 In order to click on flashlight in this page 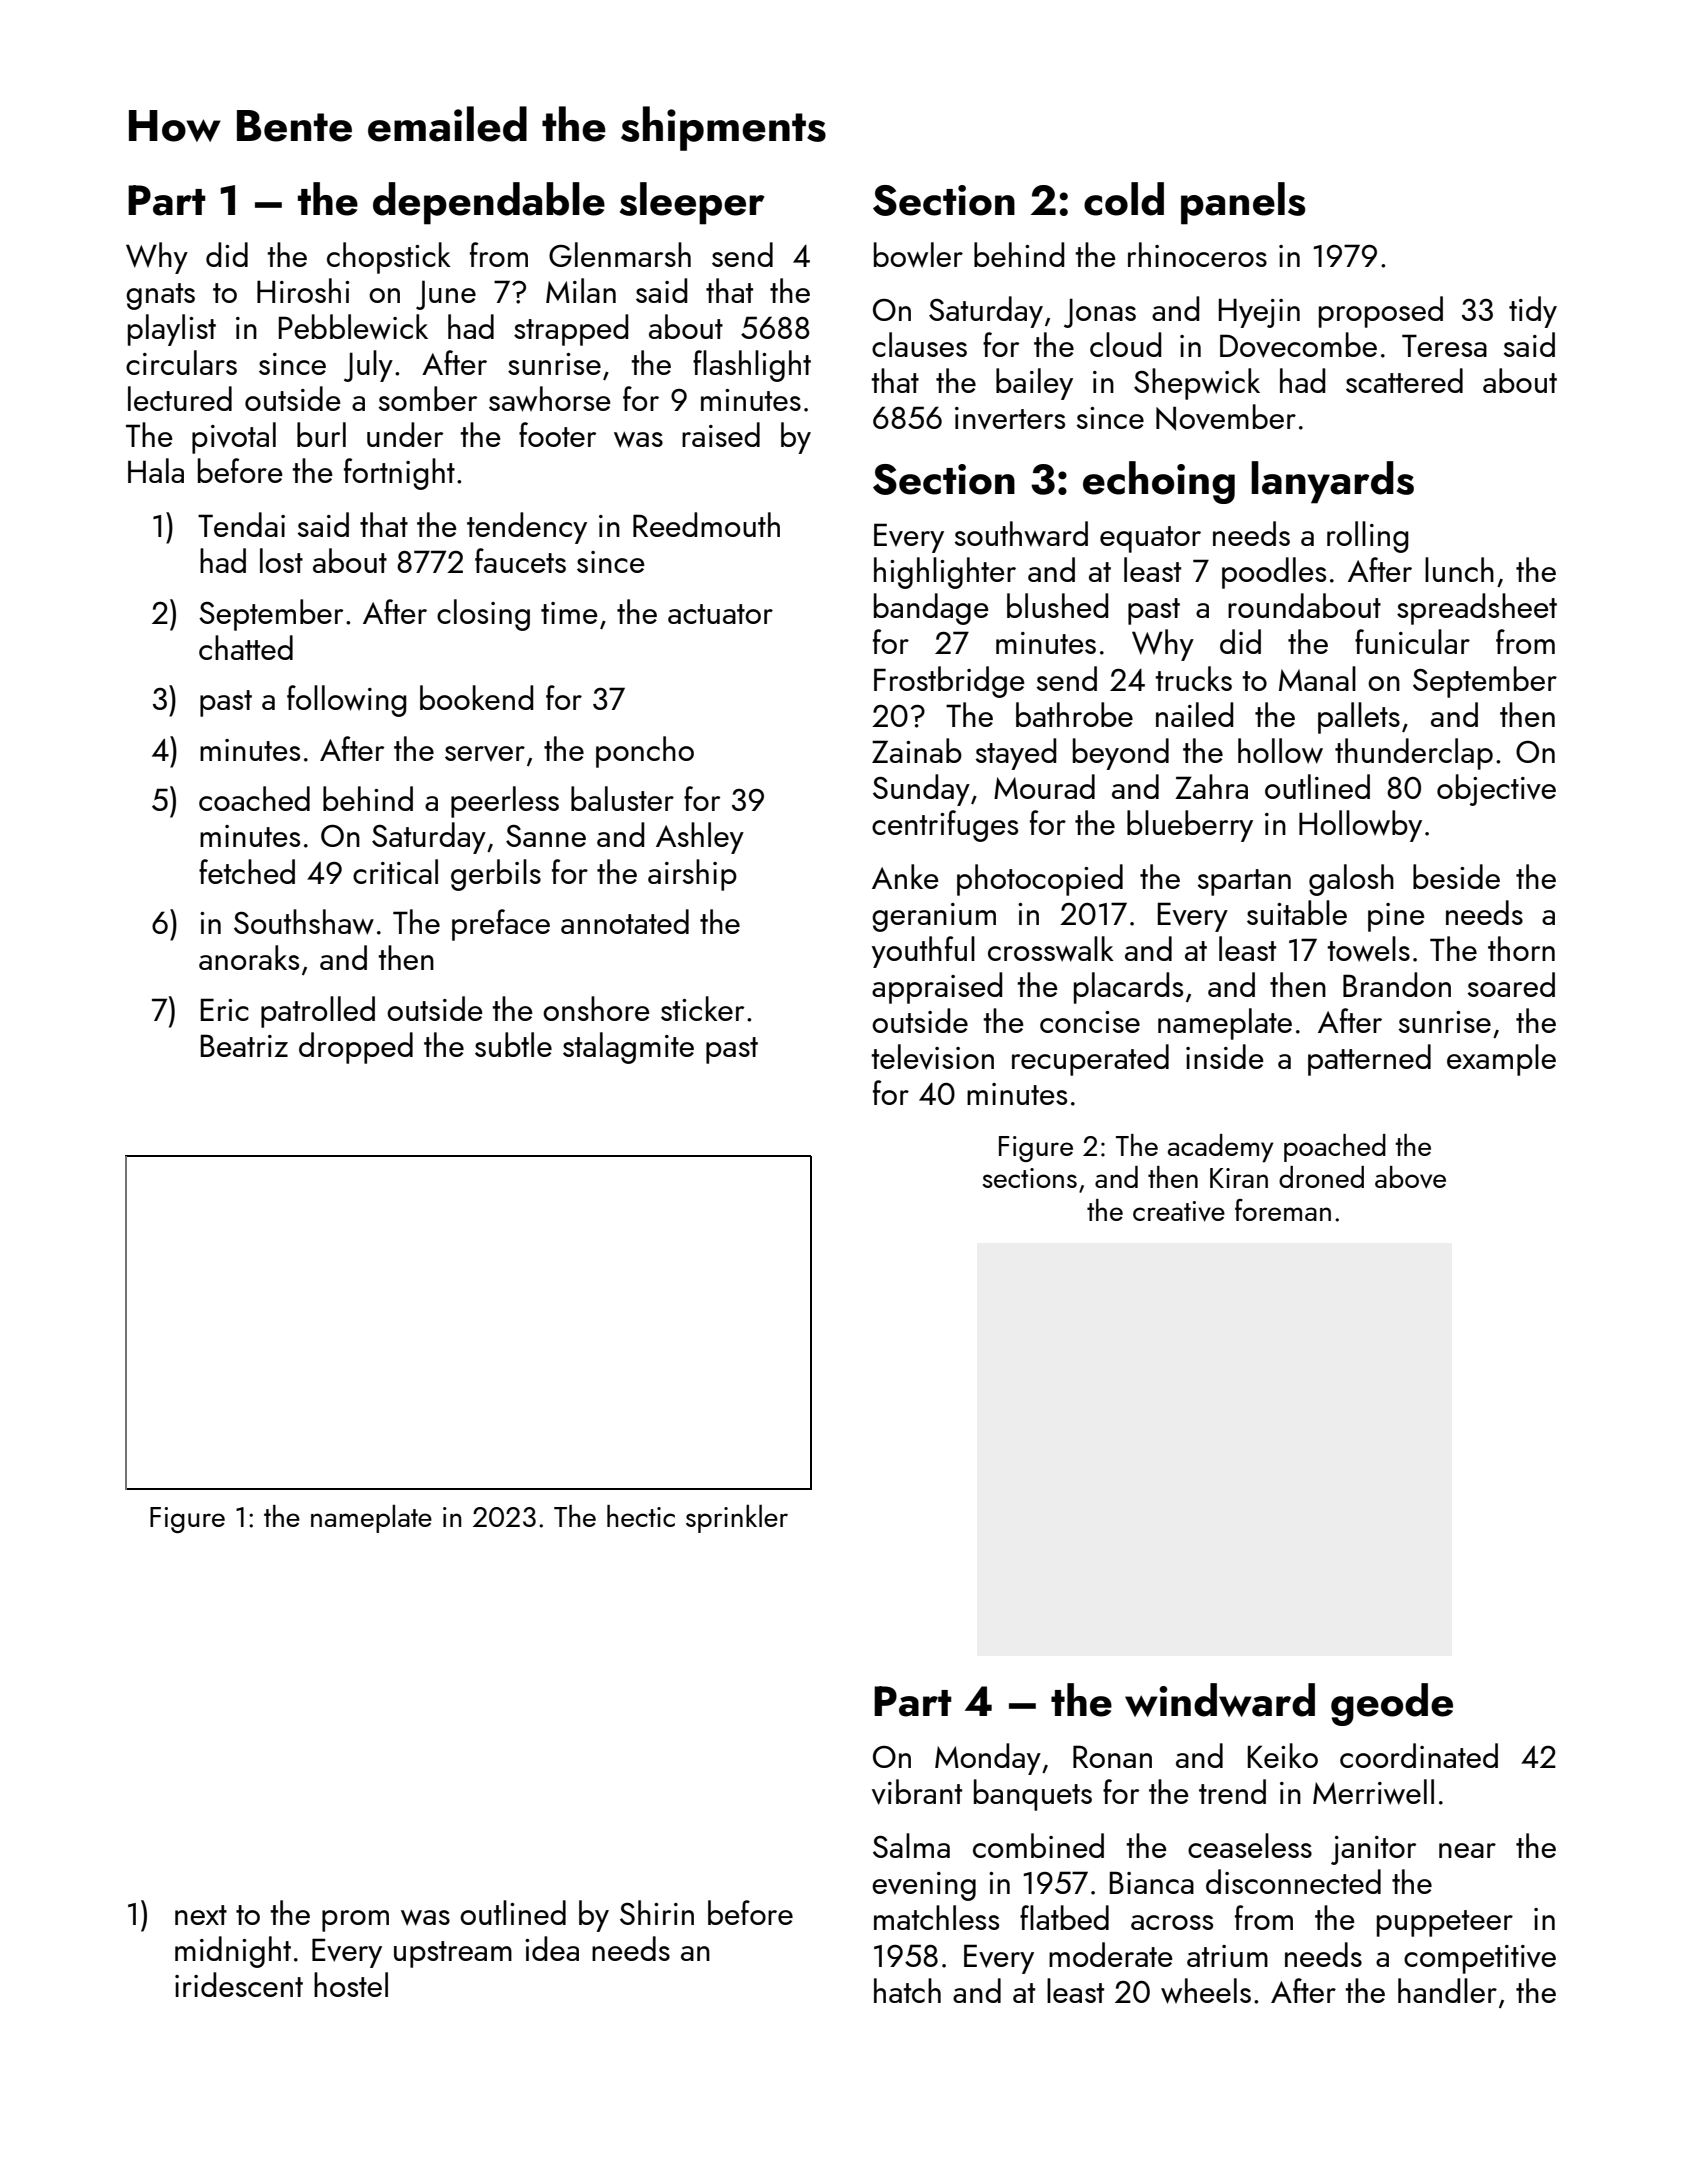, I will do `click(752, 366)`.
